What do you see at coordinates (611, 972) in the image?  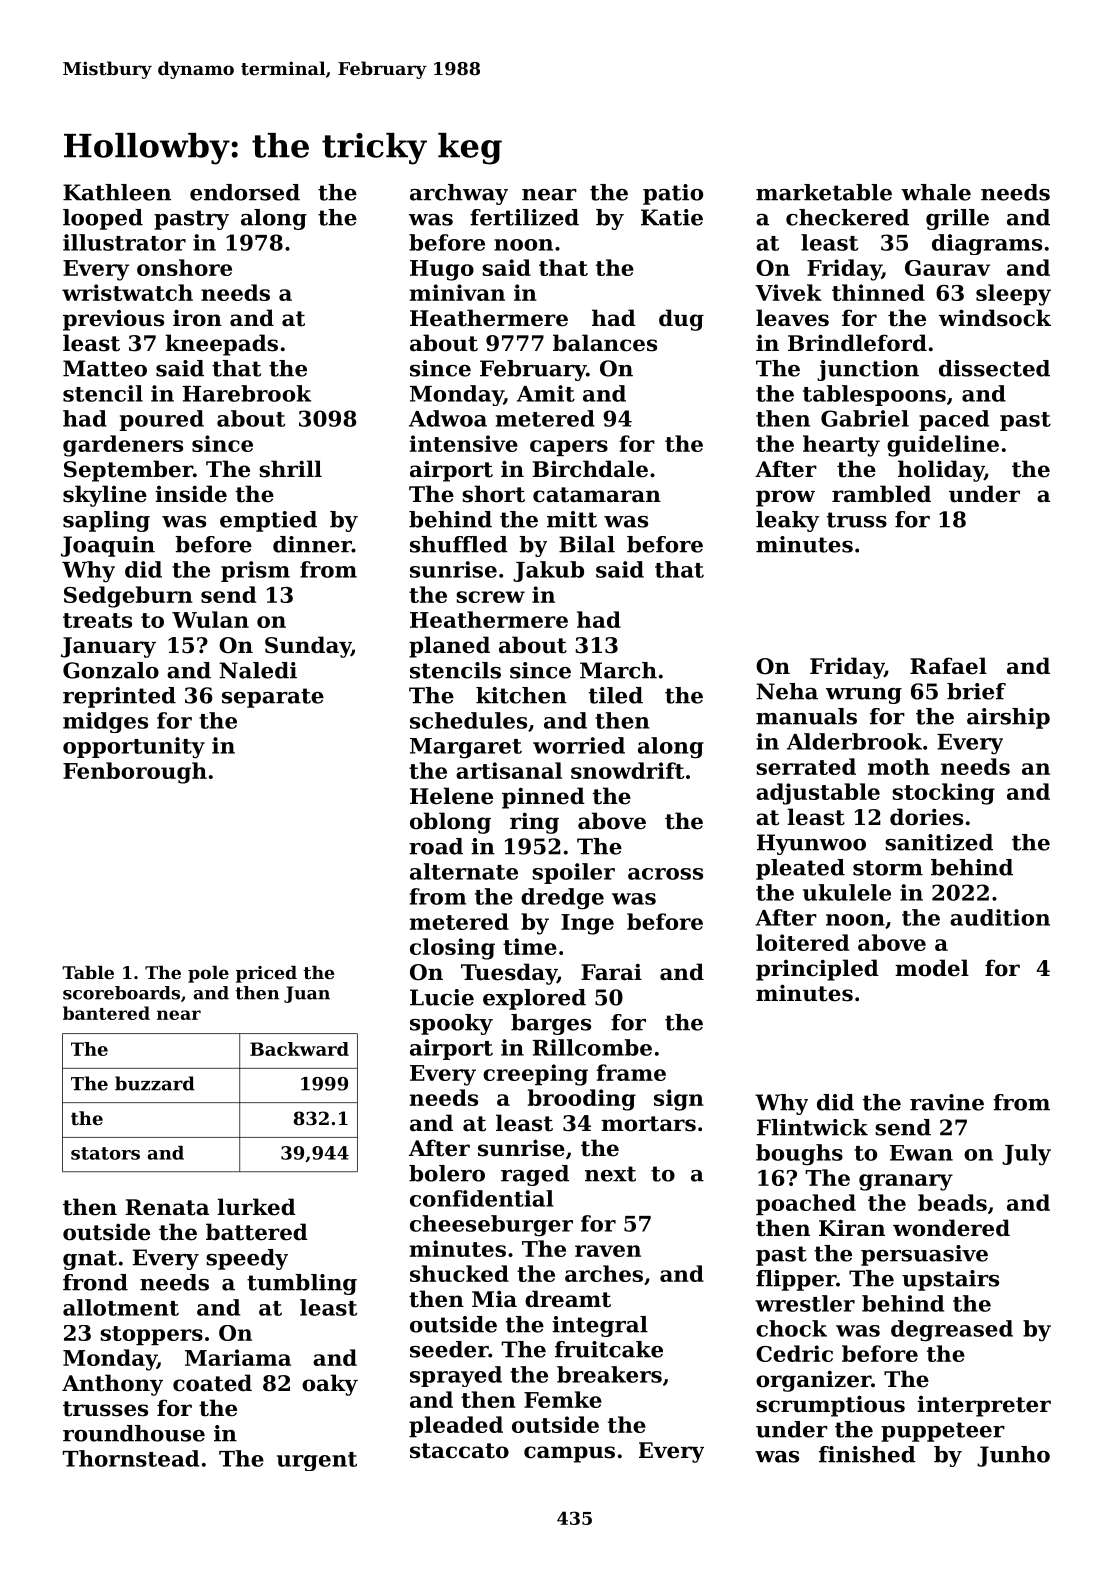 I see `Farai` at bounding box center [611, 972].
